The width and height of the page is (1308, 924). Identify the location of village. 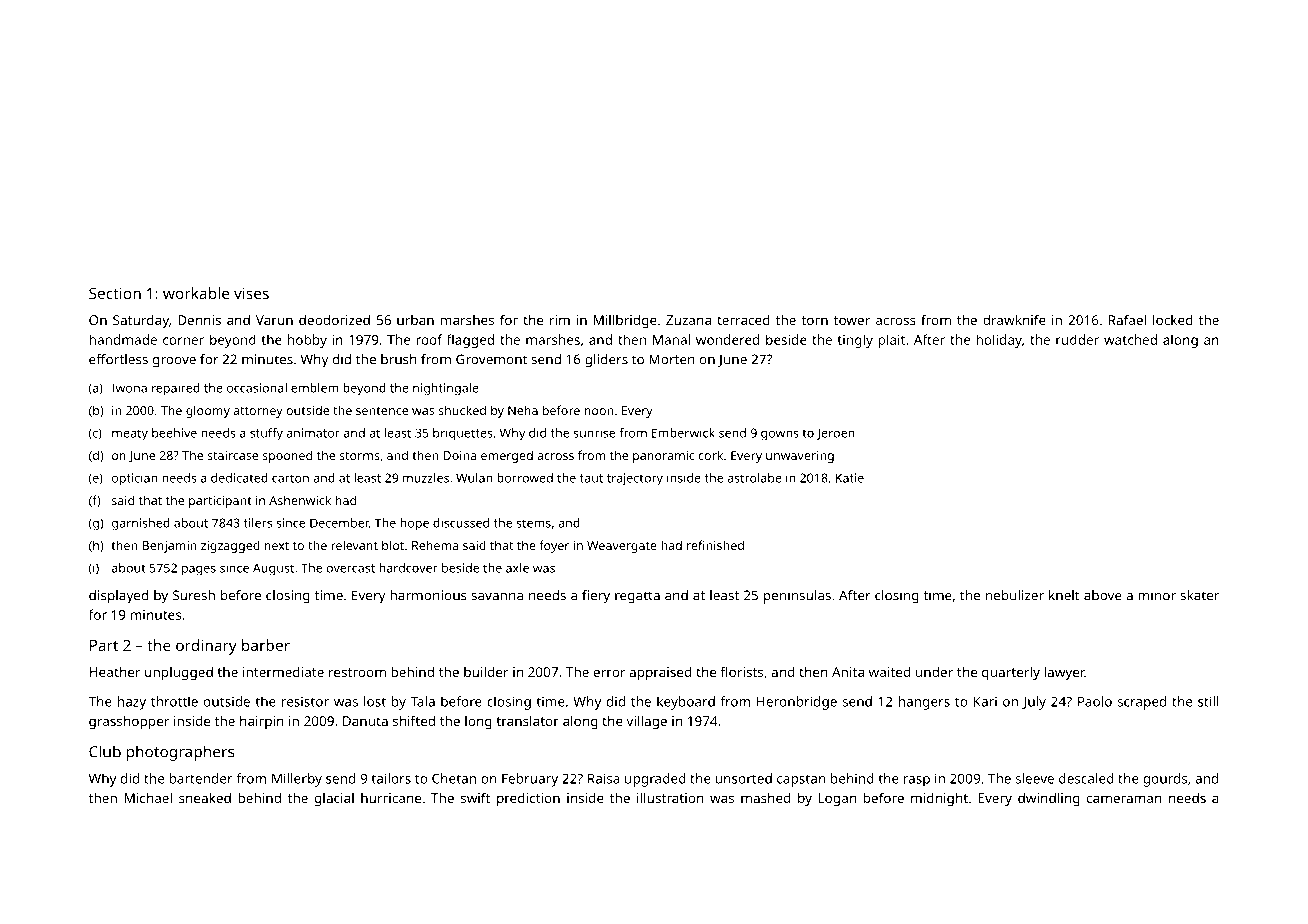
(647, 722).
